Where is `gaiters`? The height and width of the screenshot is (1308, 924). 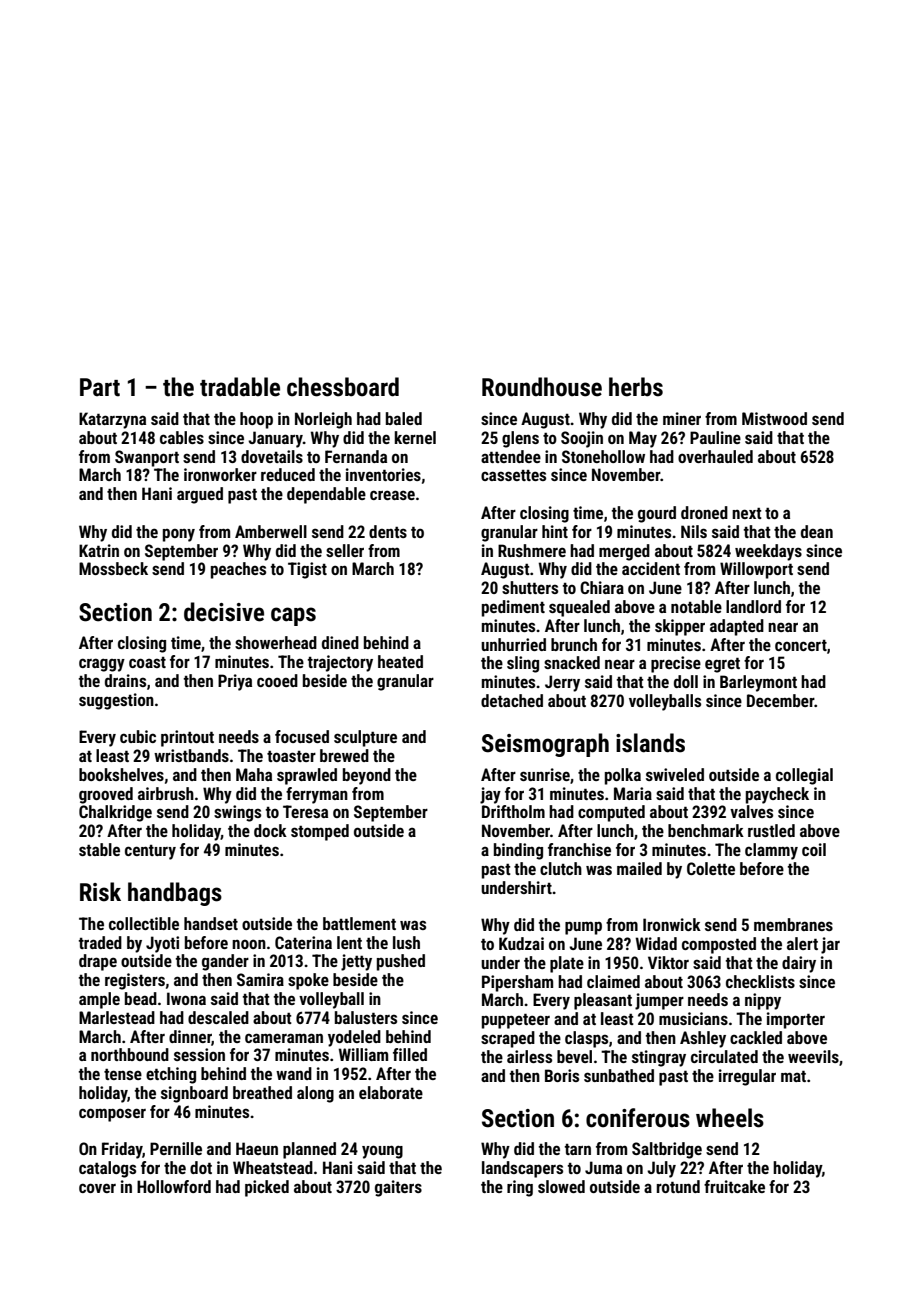 gaiters is located at coordinates (398, 1188).
